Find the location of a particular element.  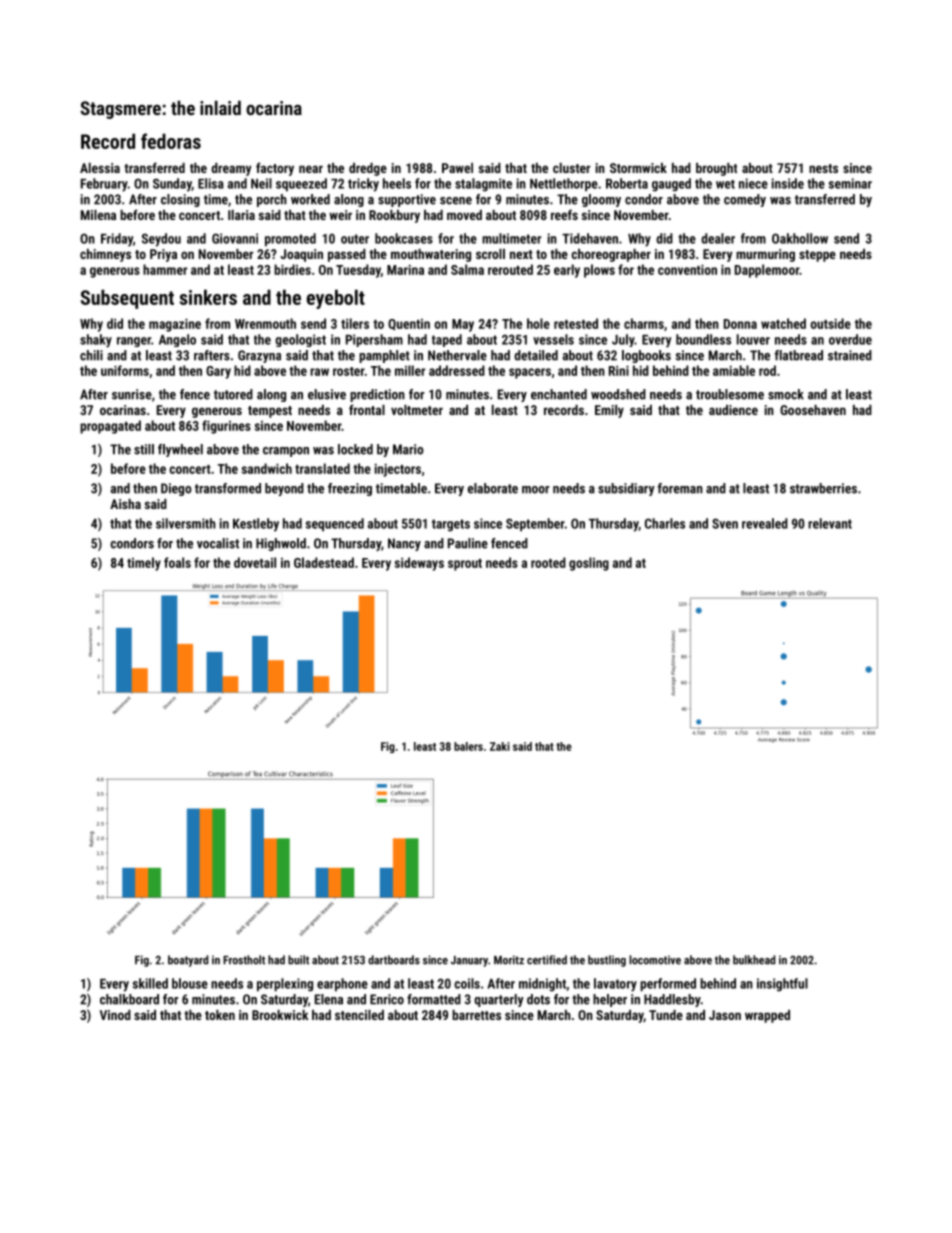

revealed is located at coordinates (765, 523).
